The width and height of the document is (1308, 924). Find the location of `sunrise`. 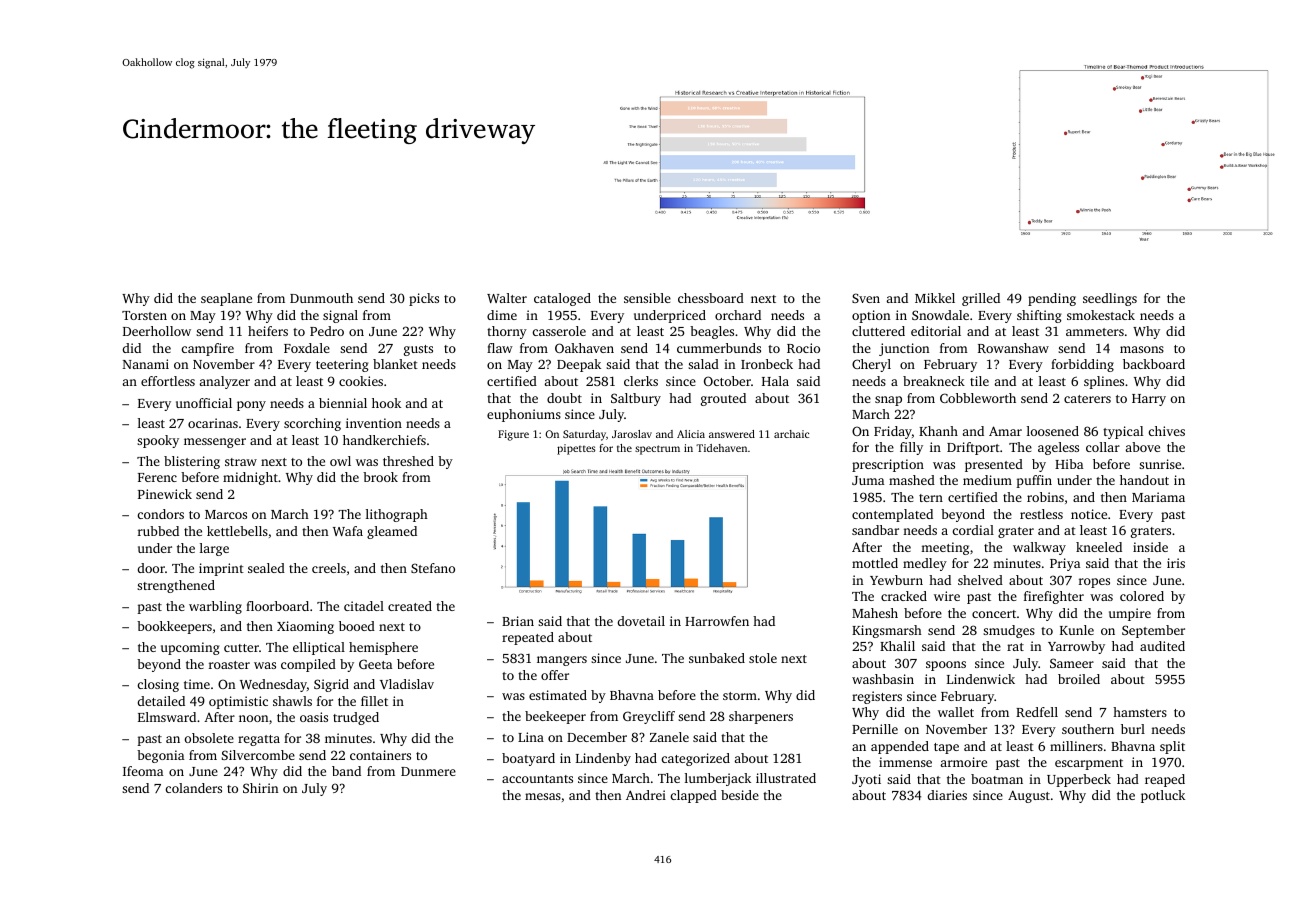

sunrise is located at coordinates (1160, 464).
